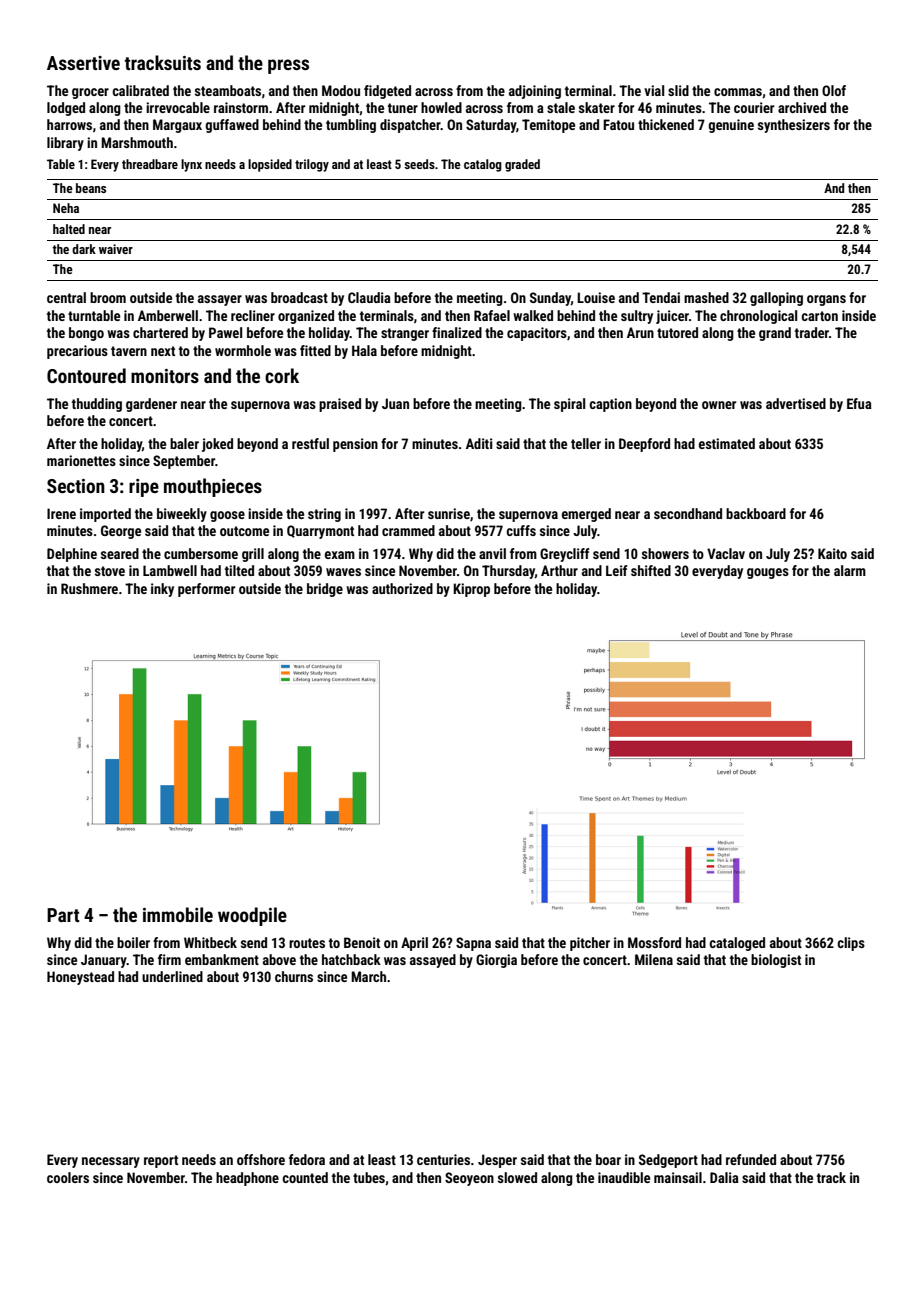  I want to click on estimated, so click(727, 443).
